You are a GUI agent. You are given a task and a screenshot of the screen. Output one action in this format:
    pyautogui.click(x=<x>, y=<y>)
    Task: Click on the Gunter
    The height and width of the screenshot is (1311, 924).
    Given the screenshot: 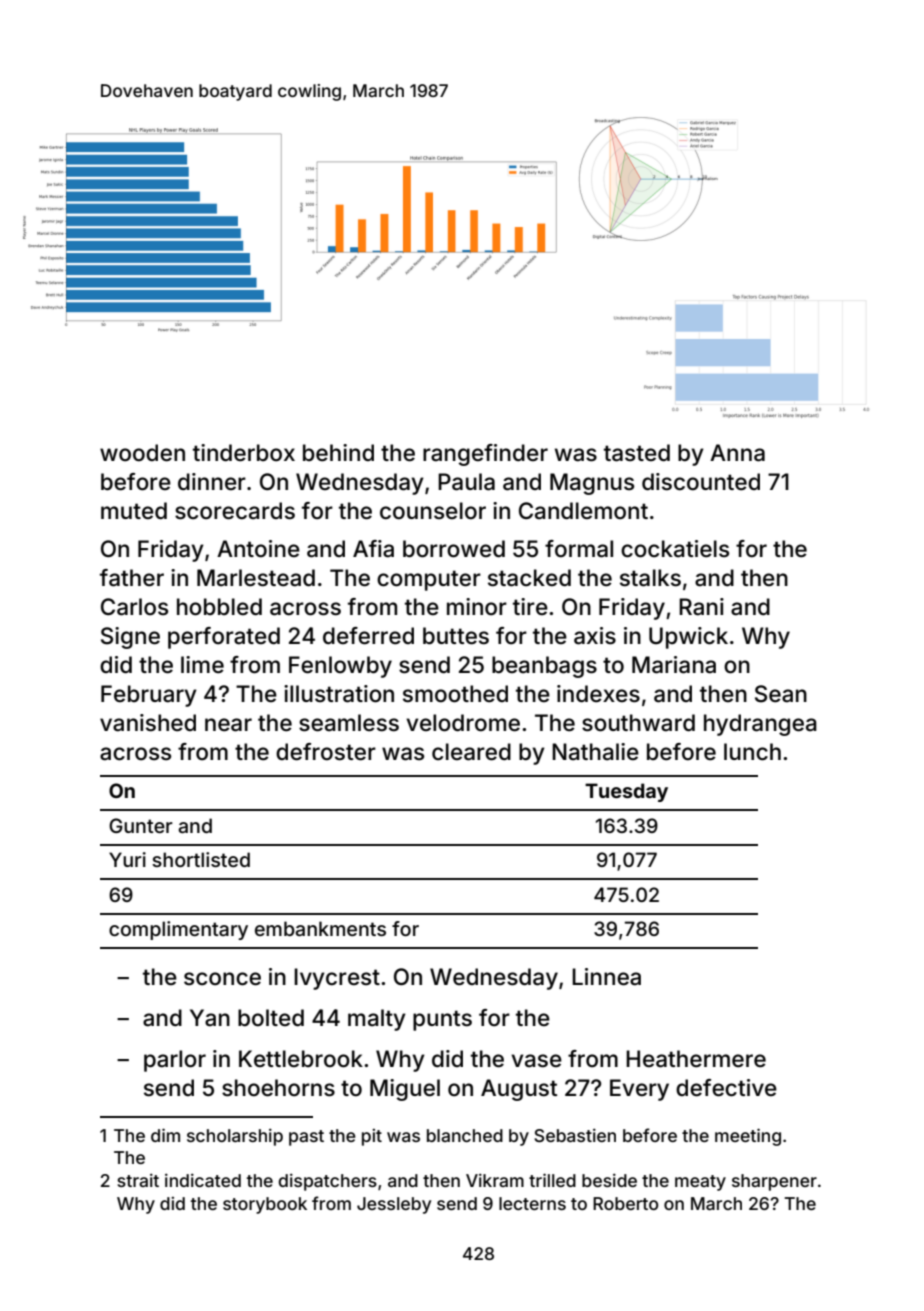 What is the action you would take?
    pyautogui.click(x=141, y=825)
